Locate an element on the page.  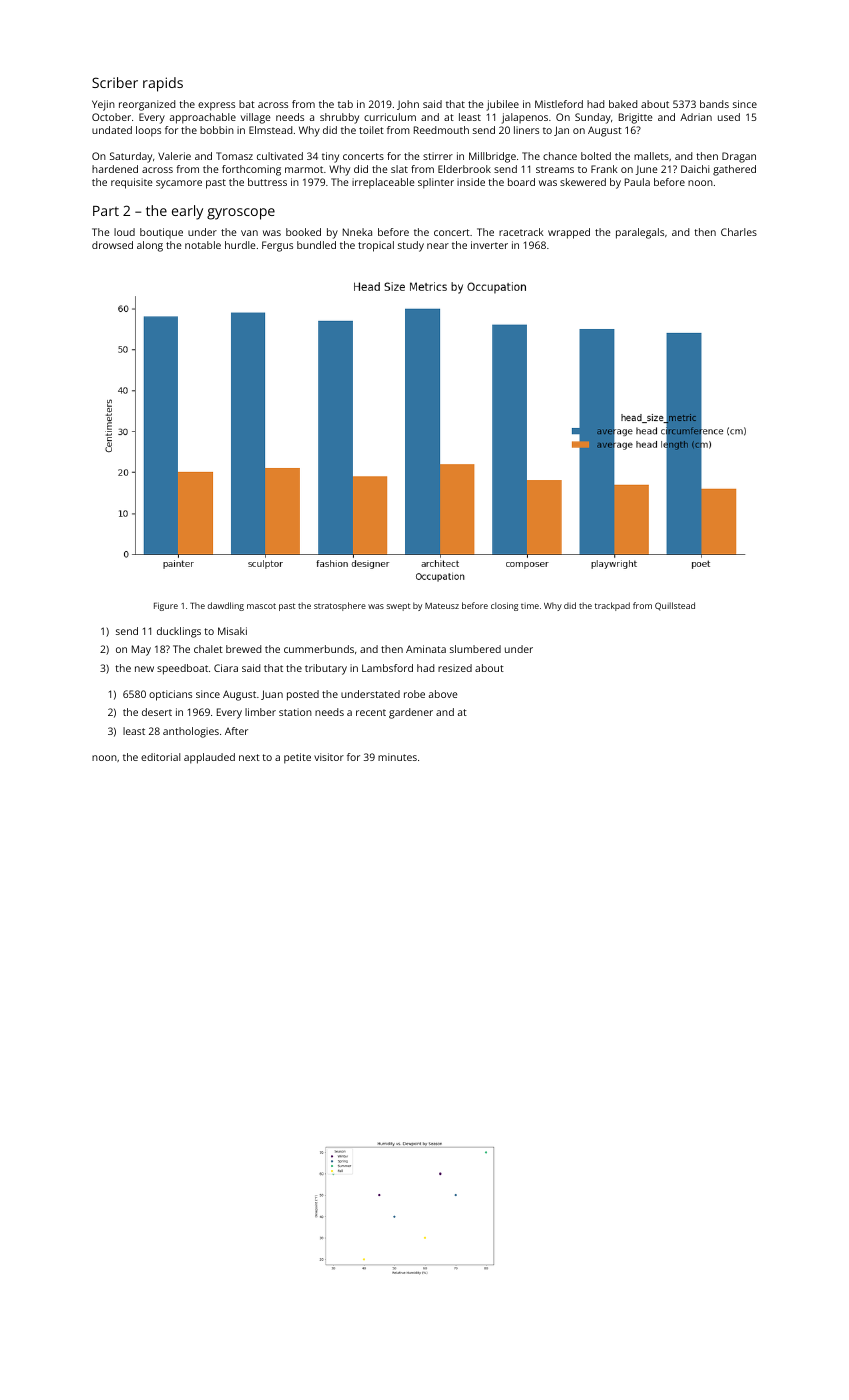
jubilee is located at coordinates (502, 105).
